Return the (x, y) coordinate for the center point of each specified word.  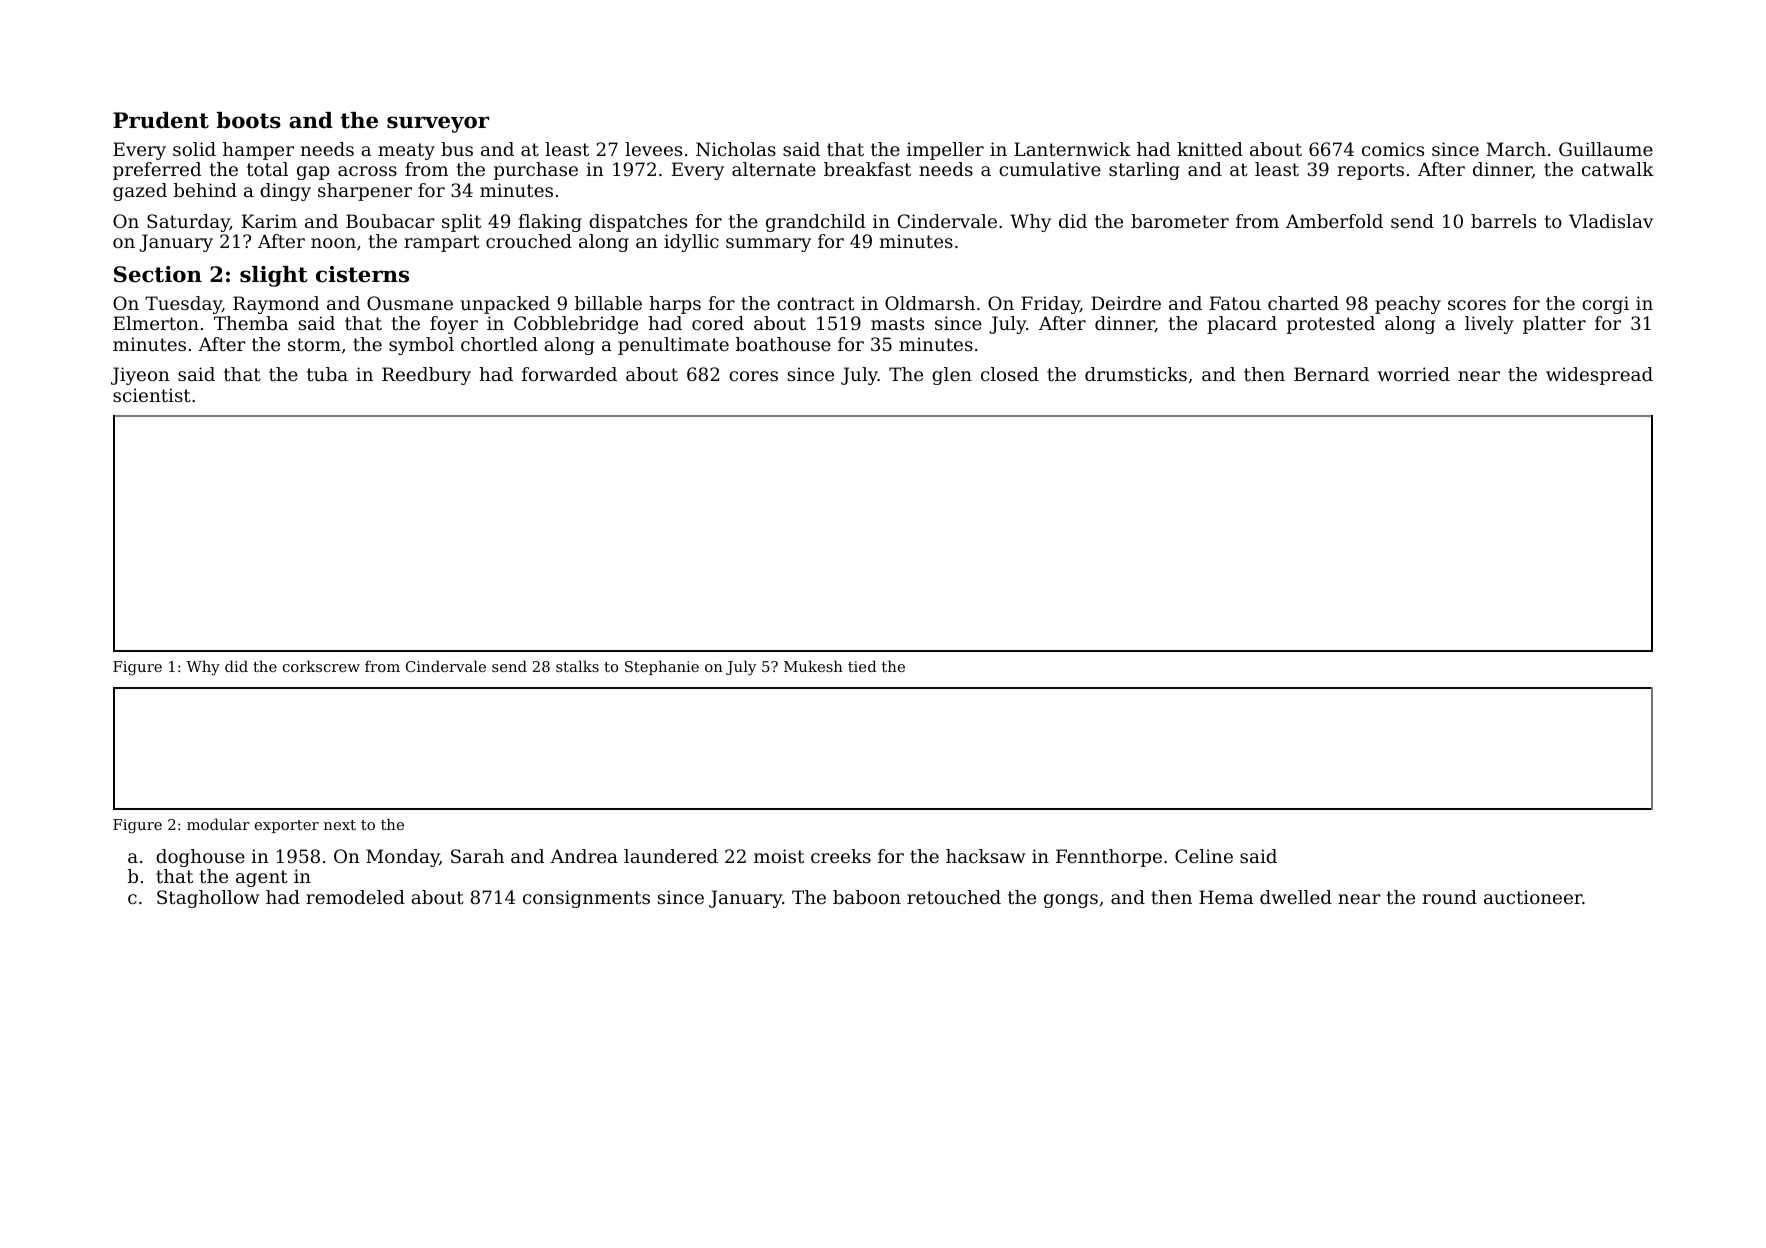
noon (333, 243)
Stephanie (662, 667)
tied (862, 666)
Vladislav (1611, 221)
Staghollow (208, 899)
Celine (1204, 856)
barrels (1503, 221)
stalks (577, 666)
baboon (867, 897)
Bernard (1331, 374)
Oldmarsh (930, 303)
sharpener (365, 192)
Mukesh (813, 666)
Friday (1050, 305)
